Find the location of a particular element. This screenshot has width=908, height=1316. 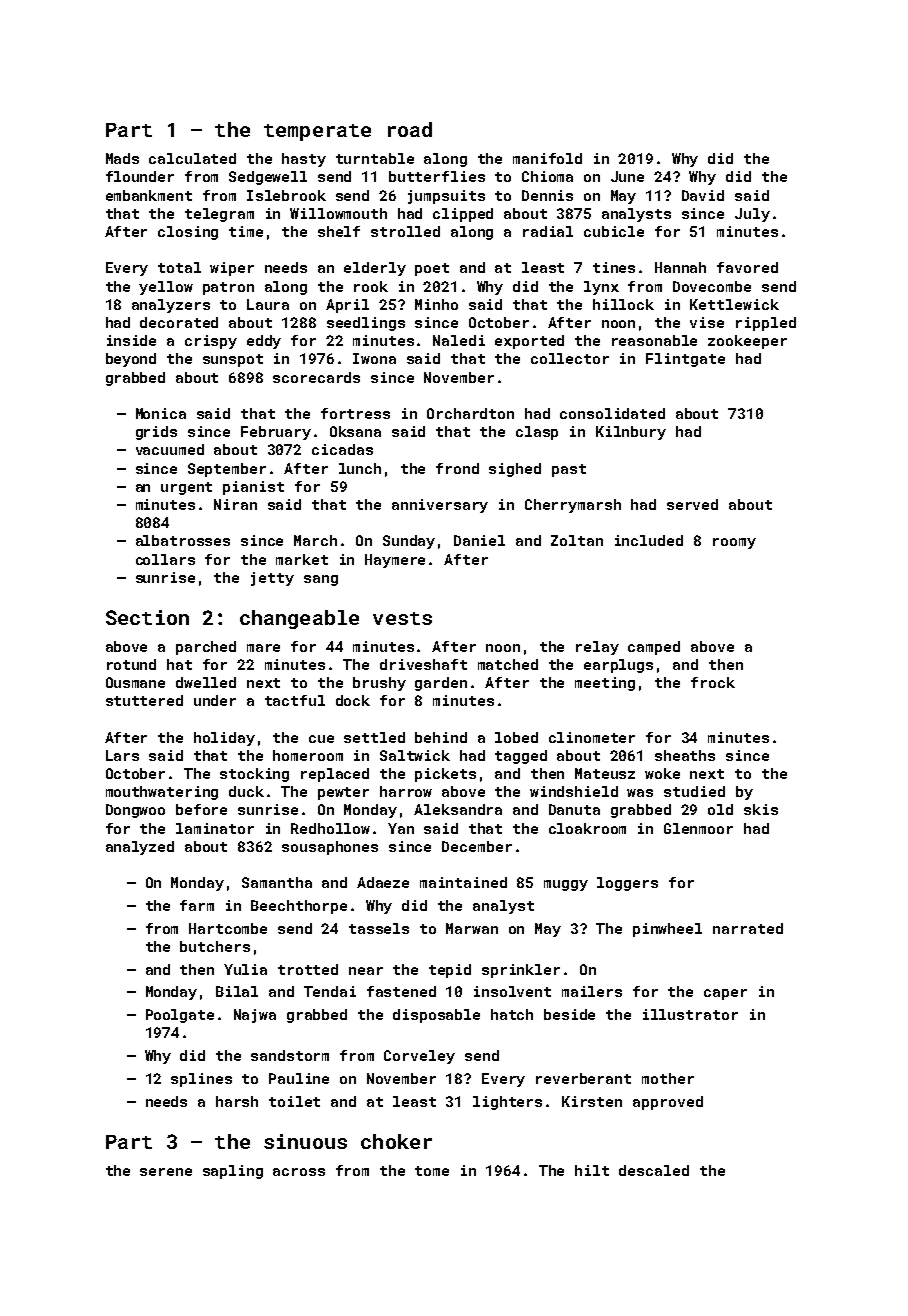

Kettlewick is located at coordinates (734, 304).
